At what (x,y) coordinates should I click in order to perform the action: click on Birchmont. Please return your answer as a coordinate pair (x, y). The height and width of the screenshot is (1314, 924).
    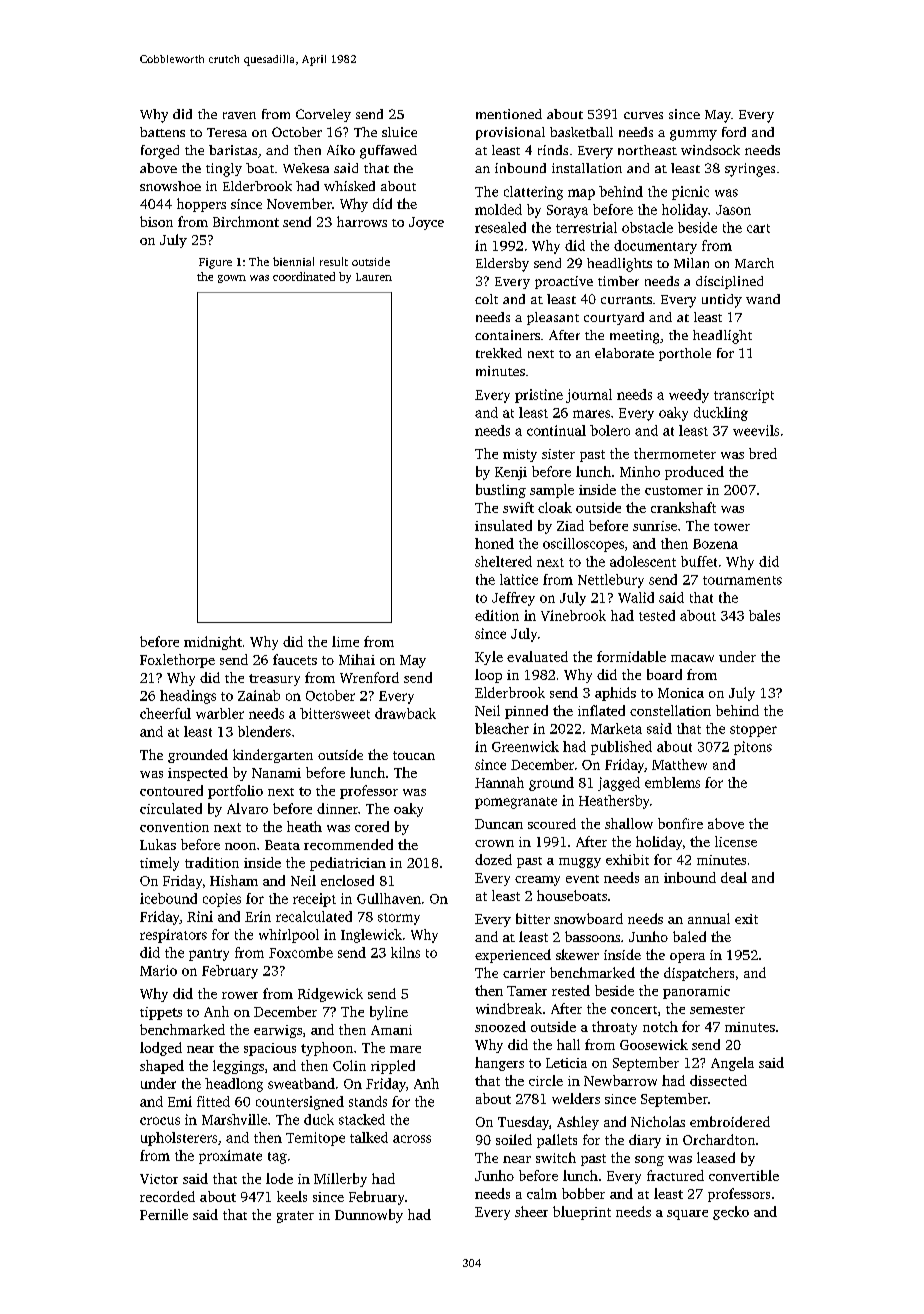
    Looking at the image, I should click on (246, 221).
